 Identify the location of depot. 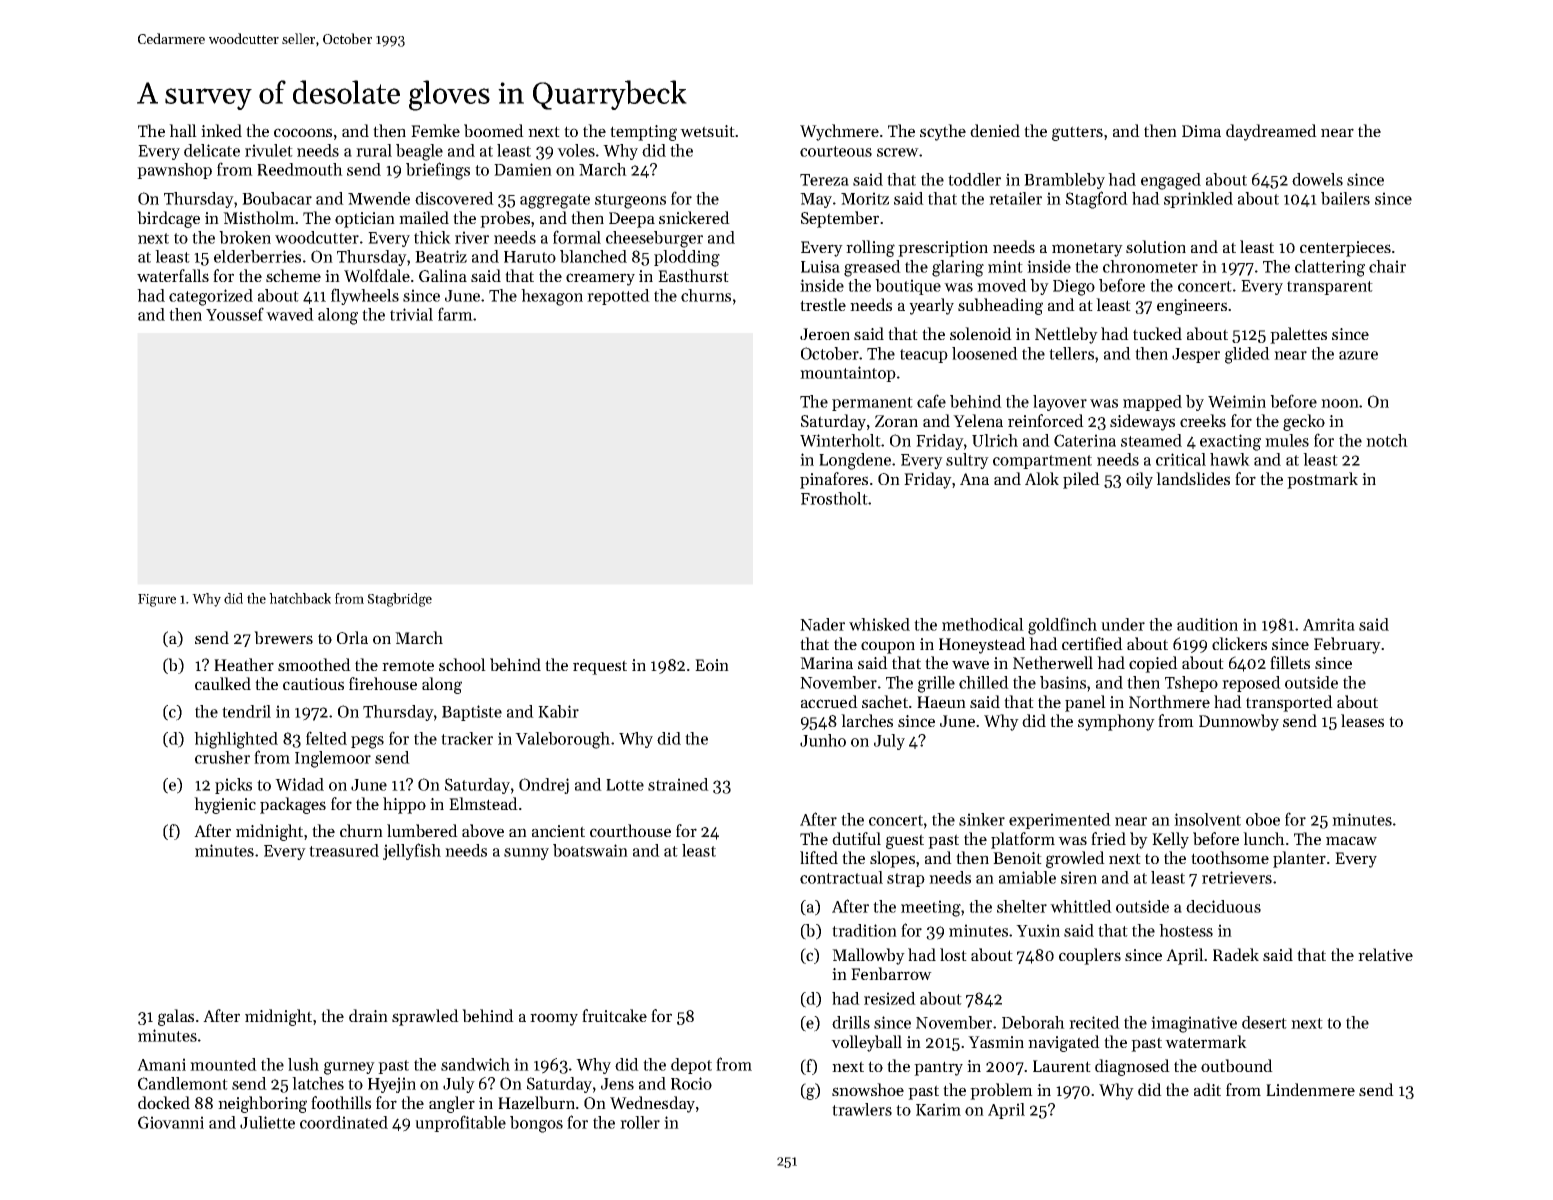
(691, 1066).
